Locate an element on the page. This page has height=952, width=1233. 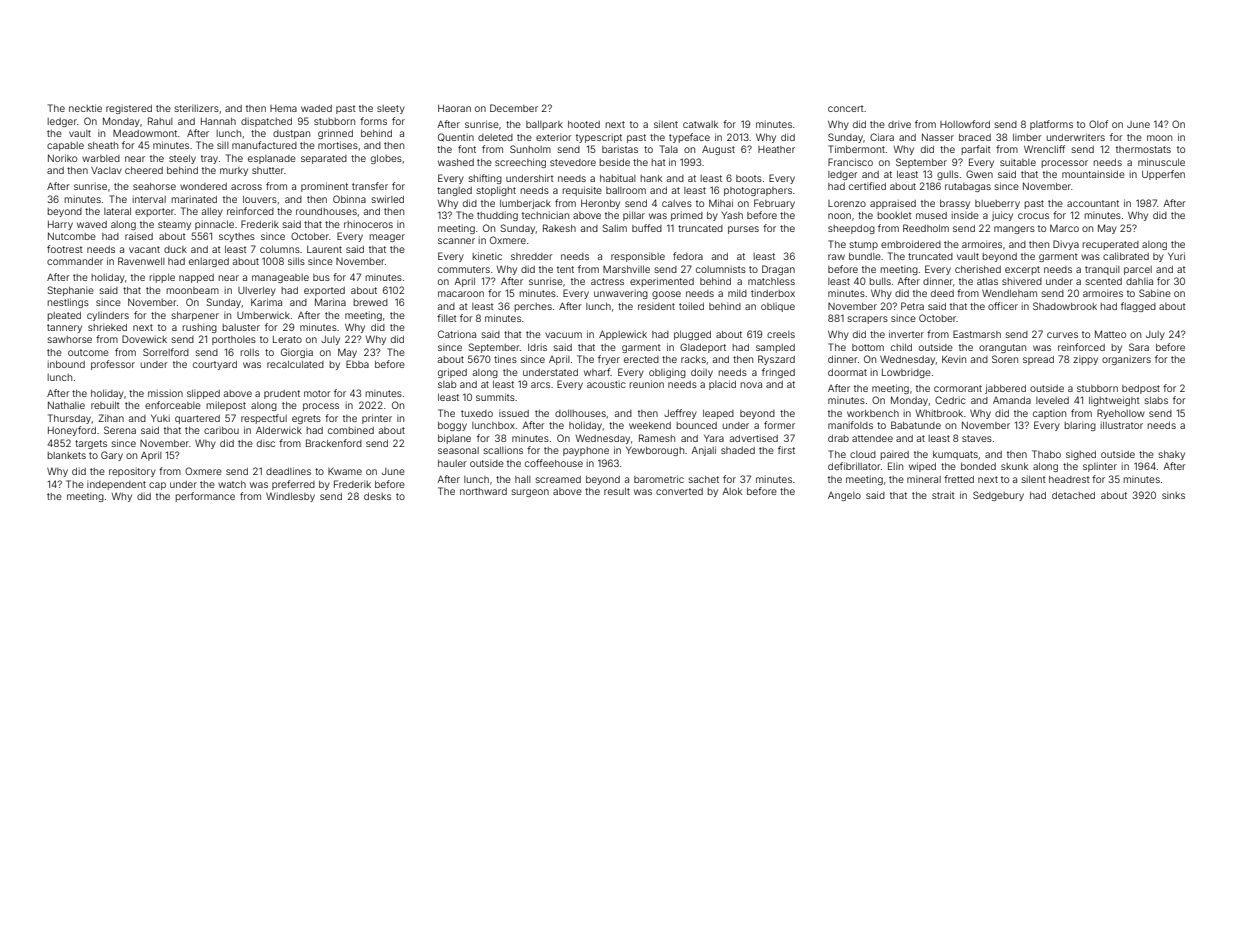
watch is located at coordinates (232, 484).
